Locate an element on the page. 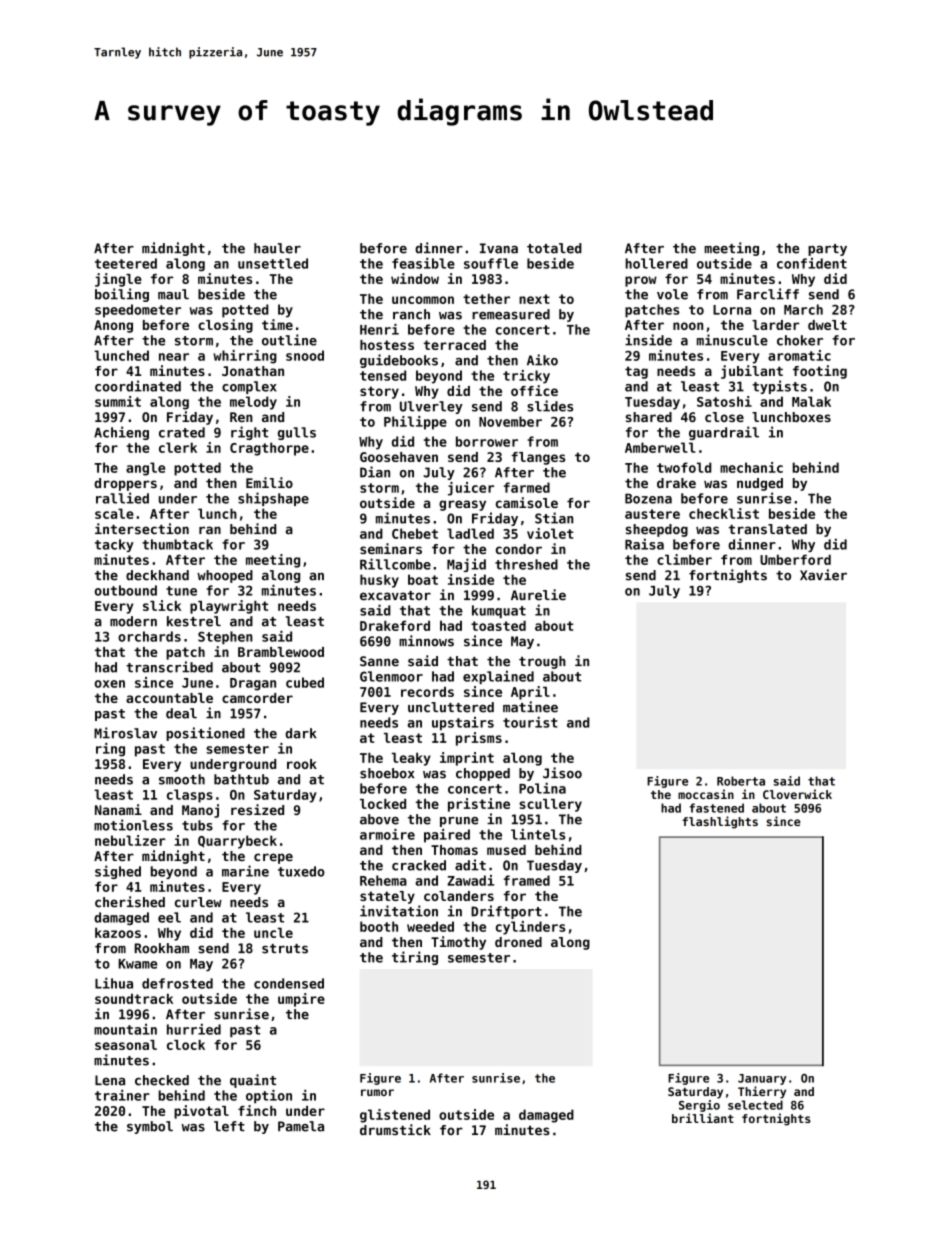  left is located at coordinates (229, 1126).
